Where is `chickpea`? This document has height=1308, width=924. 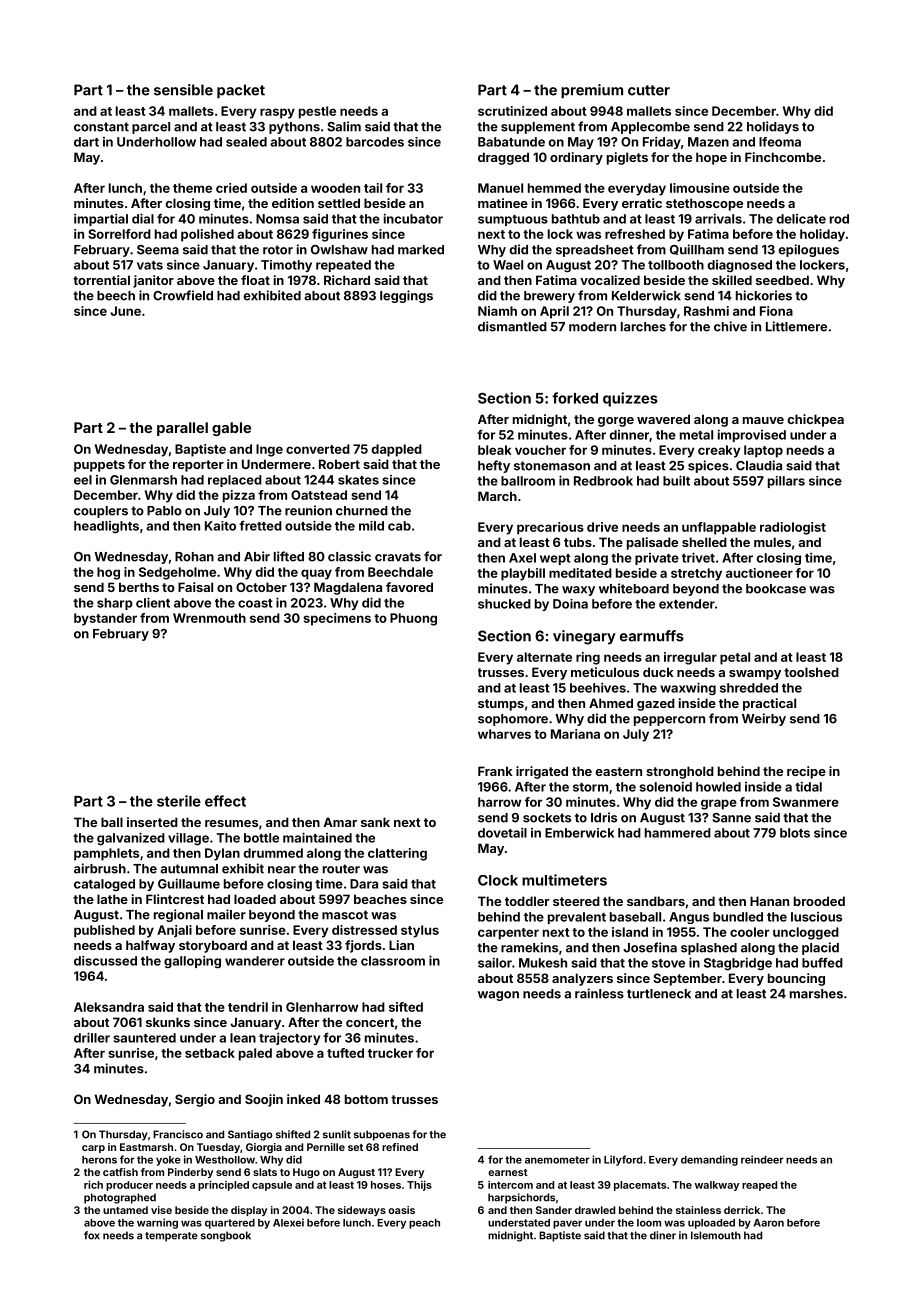 chickpea is located at coordinates (816, 420).
